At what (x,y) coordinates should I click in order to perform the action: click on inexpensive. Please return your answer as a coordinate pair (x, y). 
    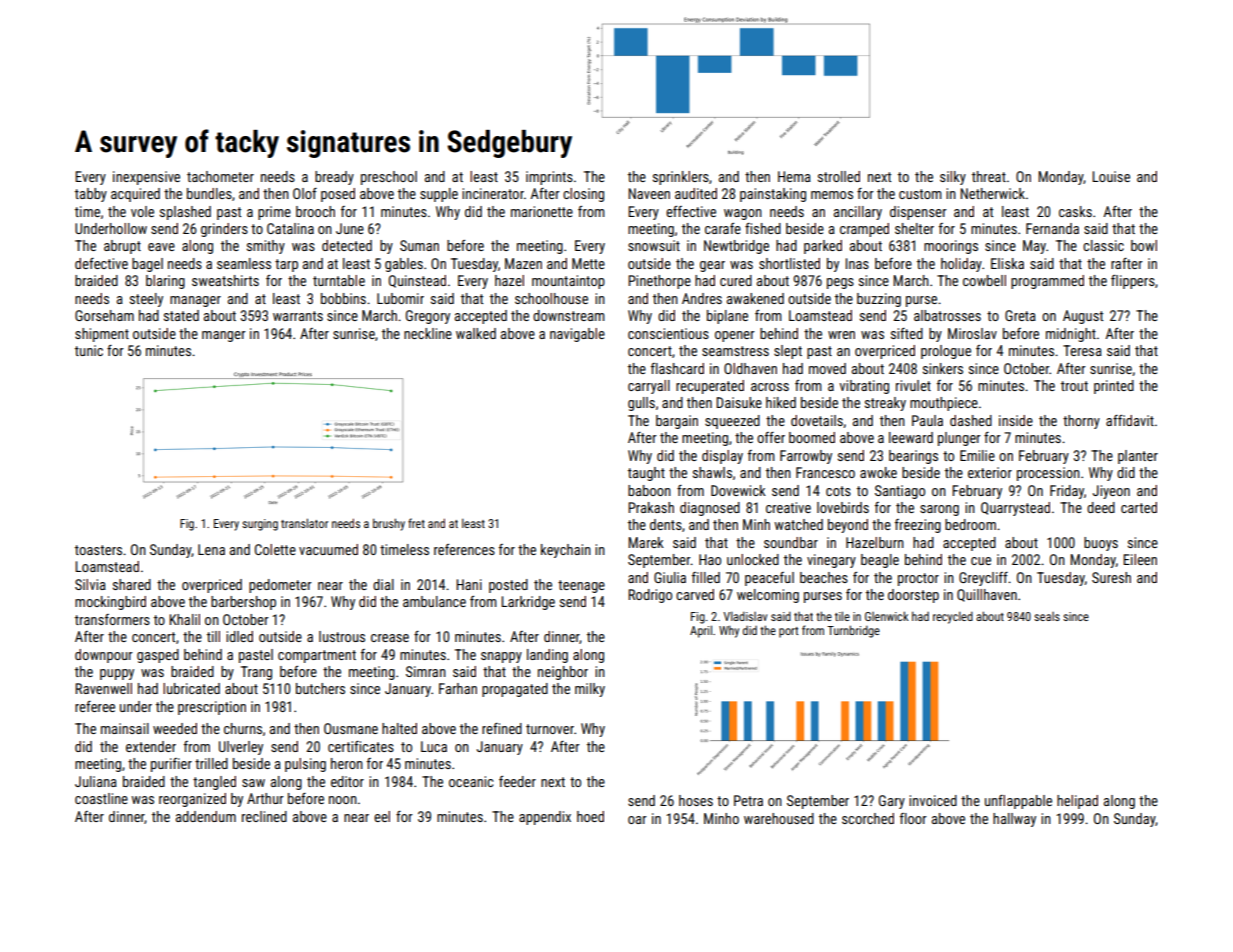
    Looking at the image, I should click on (146, 178).
